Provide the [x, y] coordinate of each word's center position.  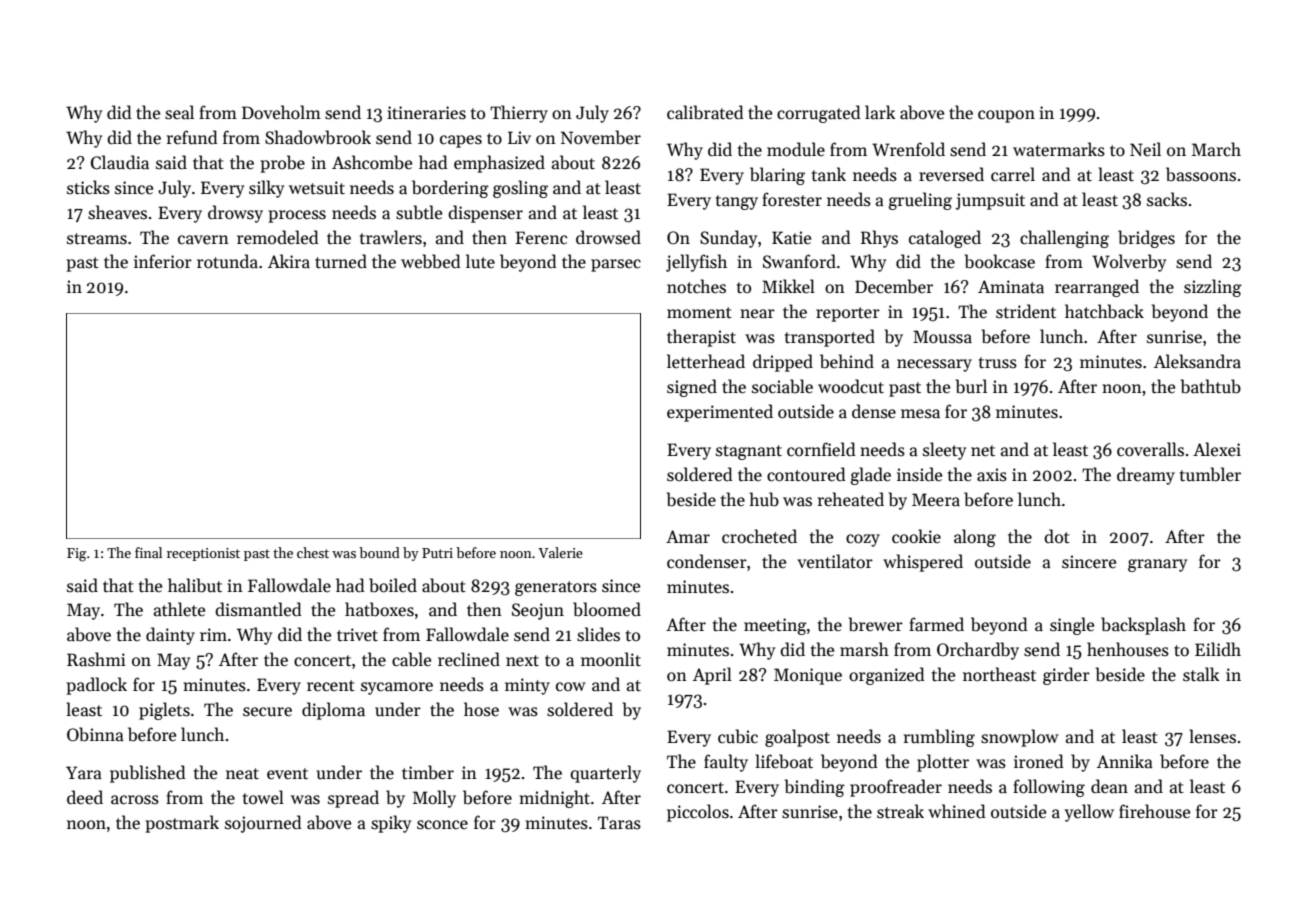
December [894, 286]
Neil [1145, 149]
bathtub [1211, 386]
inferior [163, 261]
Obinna [95, 734]
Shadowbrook [318, 137]
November [601, 137]
